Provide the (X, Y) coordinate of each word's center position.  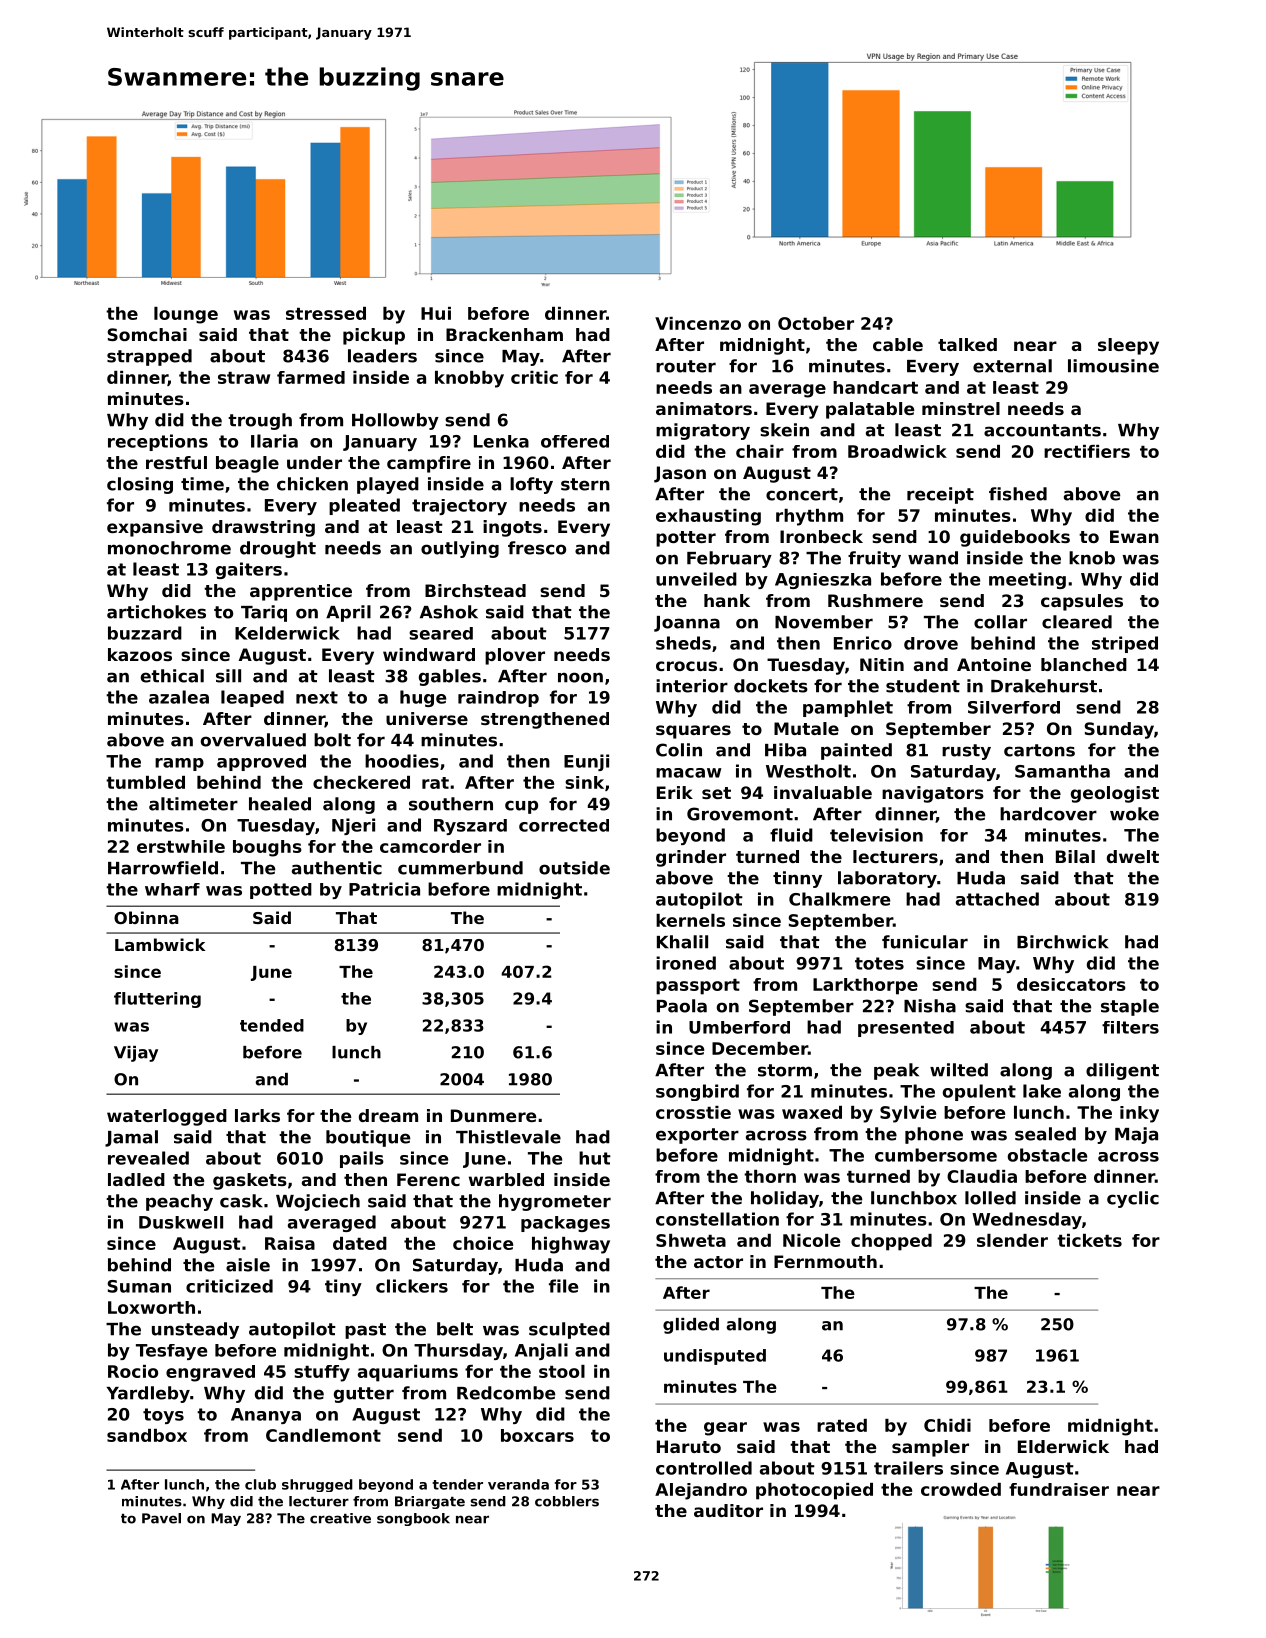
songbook (413, 1519)
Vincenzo (698, 323)
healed (280, 804)
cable (898, 344)
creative (340, 1518)
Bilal (1075, 856)
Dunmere (493, 1115)
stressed (326, 313)
